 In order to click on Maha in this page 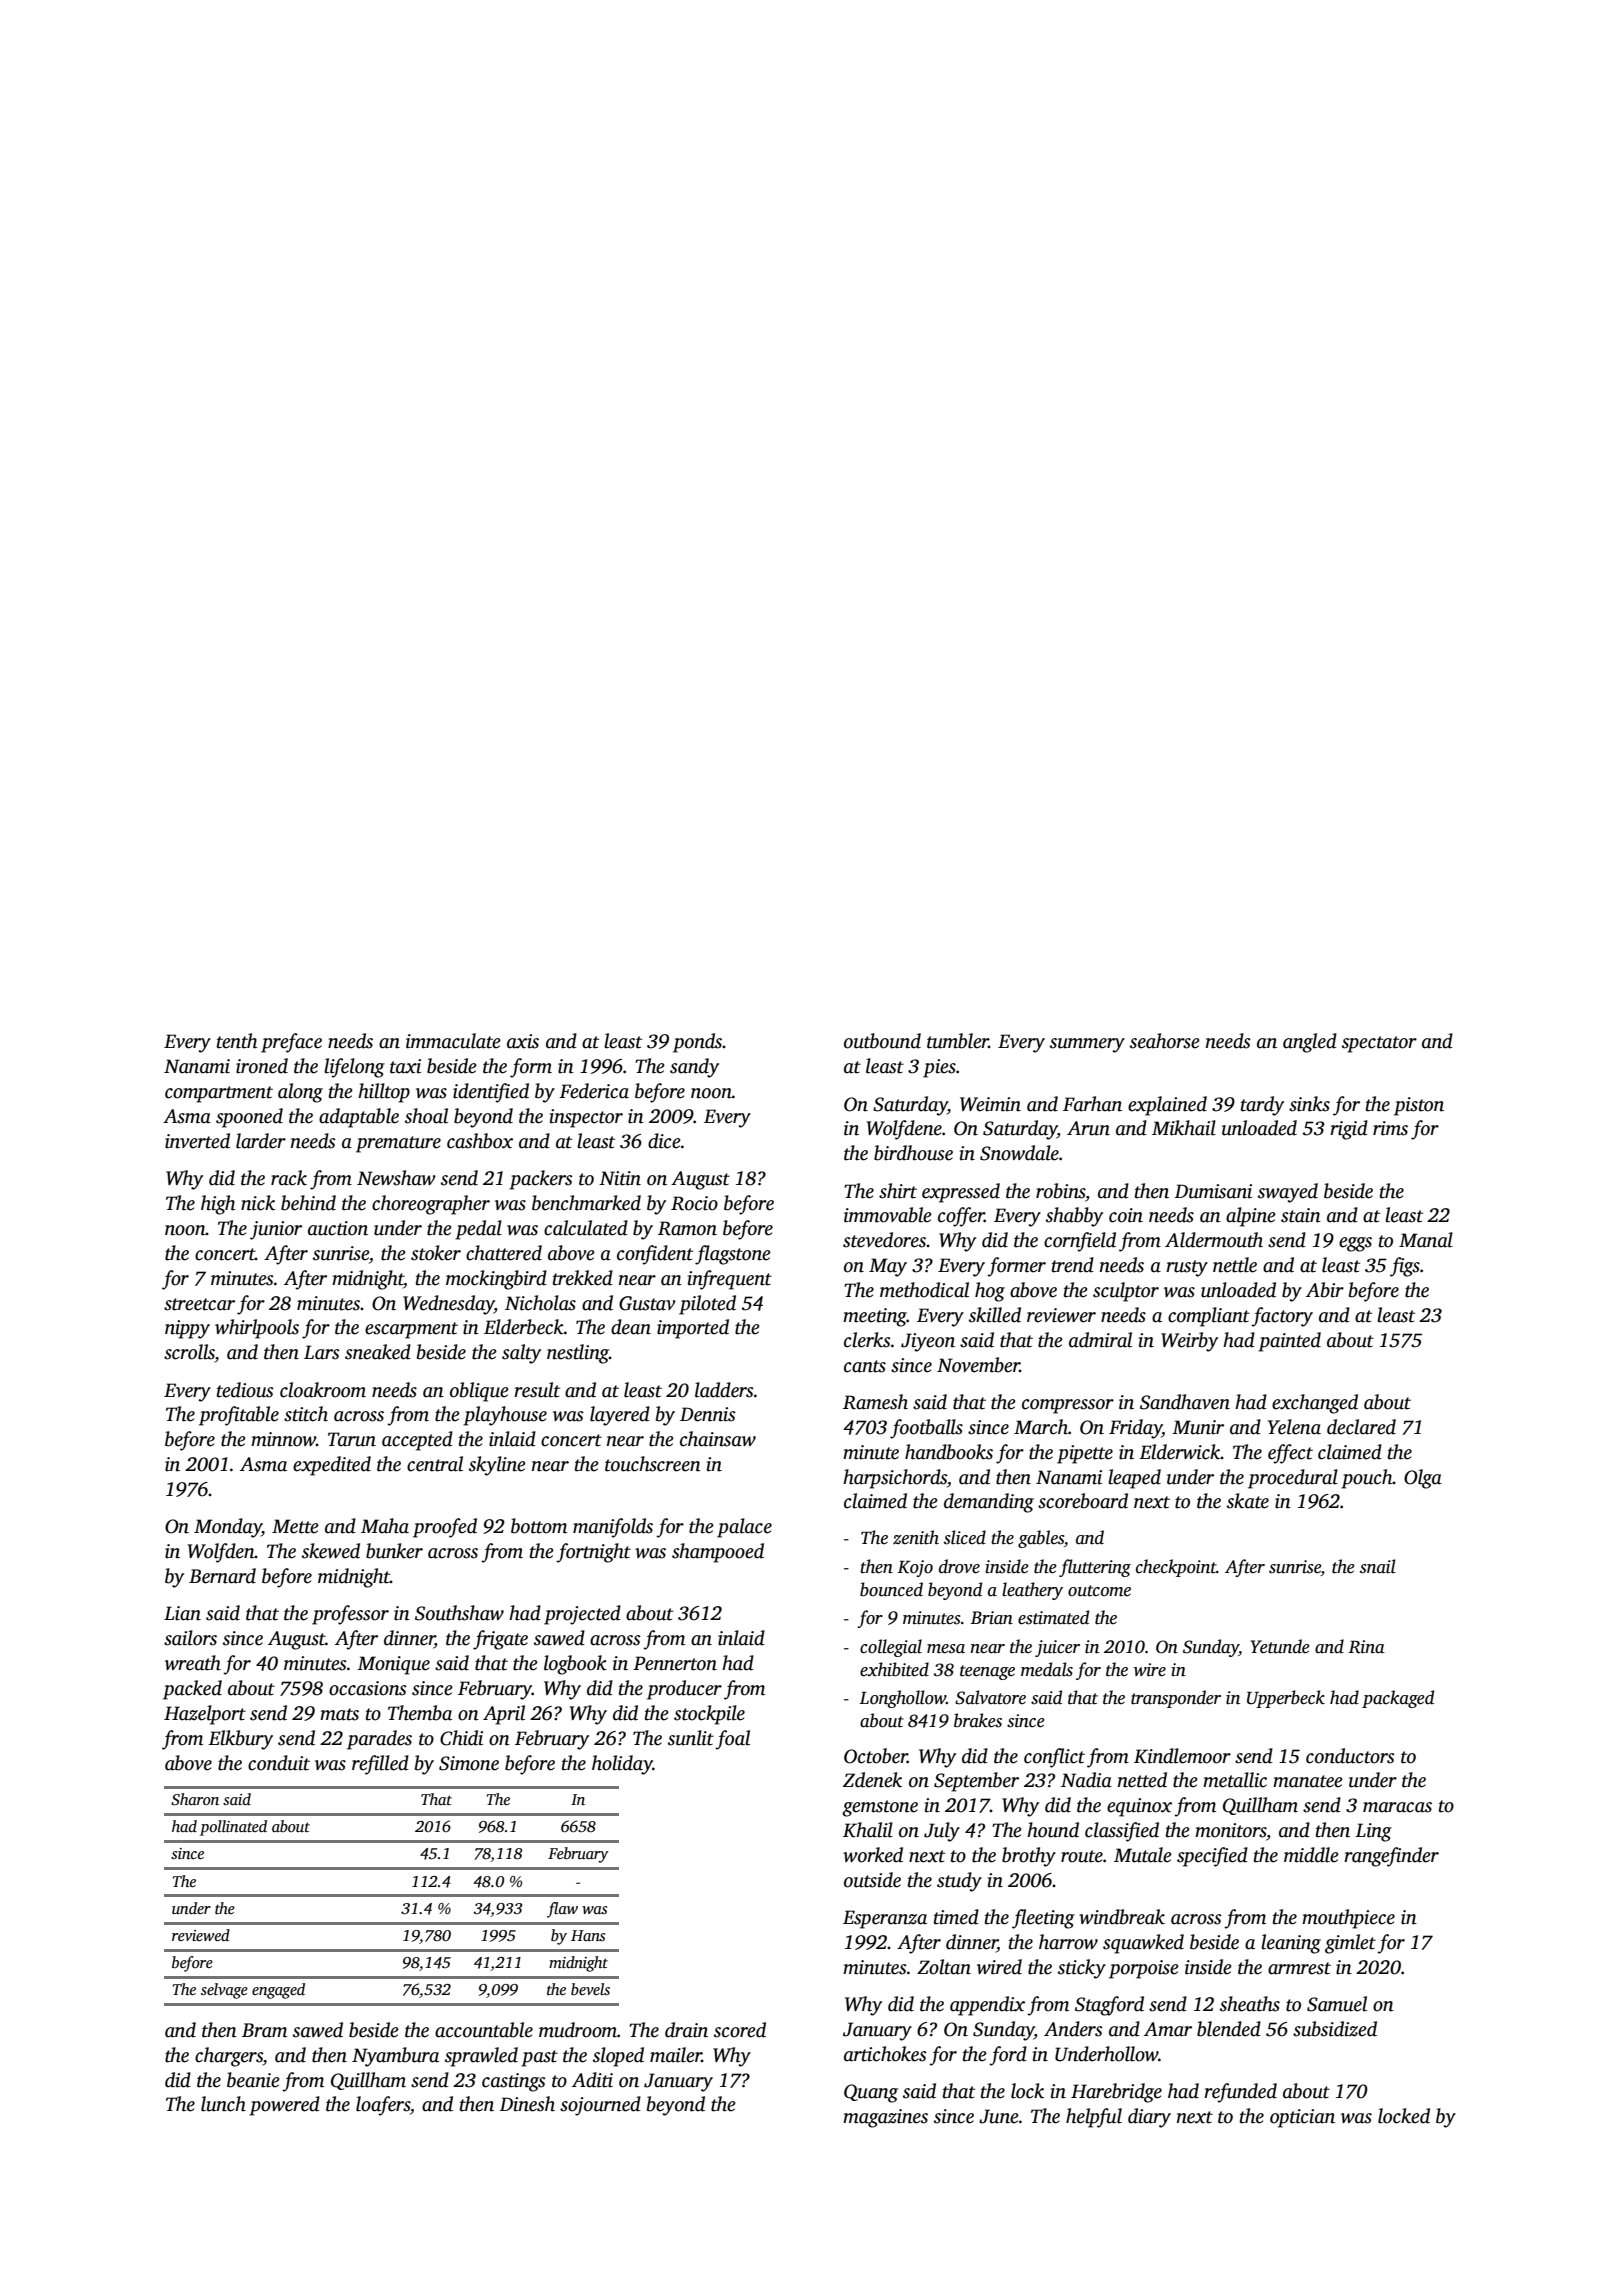, I will do `click(385, 1526)`.
